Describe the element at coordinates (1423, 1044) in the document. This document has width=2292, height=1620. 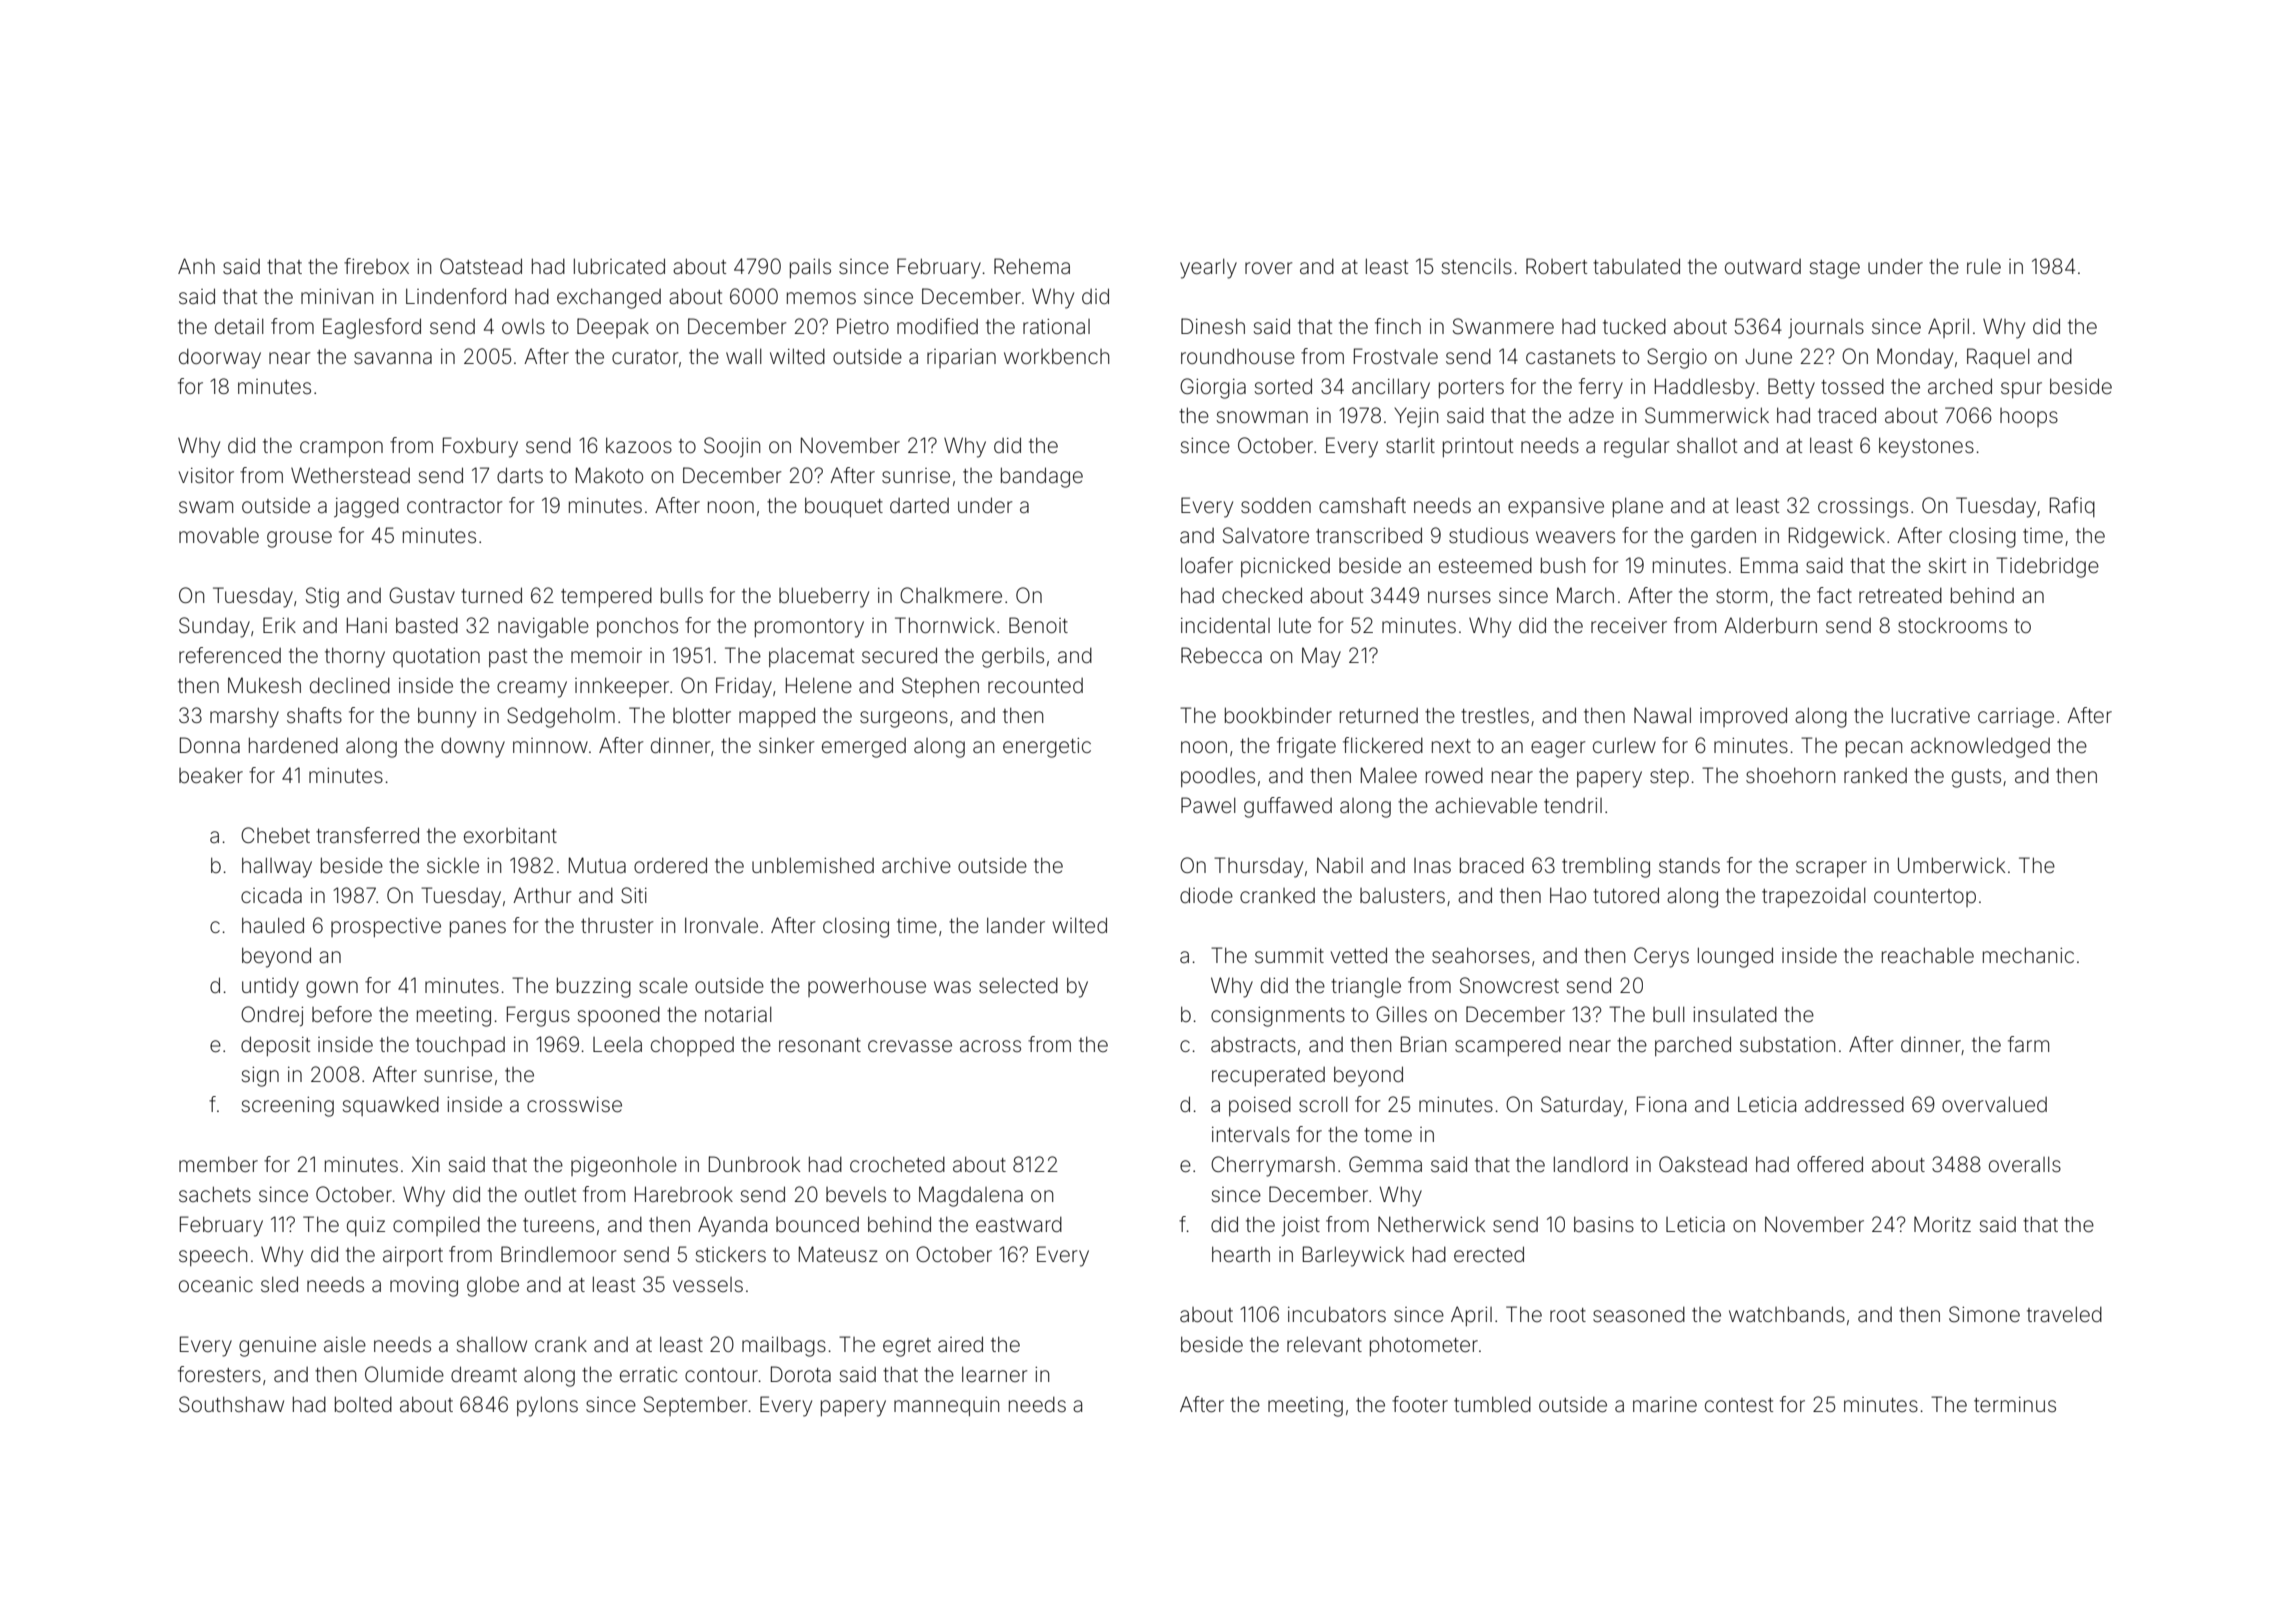
I see `Brian` at that location.
